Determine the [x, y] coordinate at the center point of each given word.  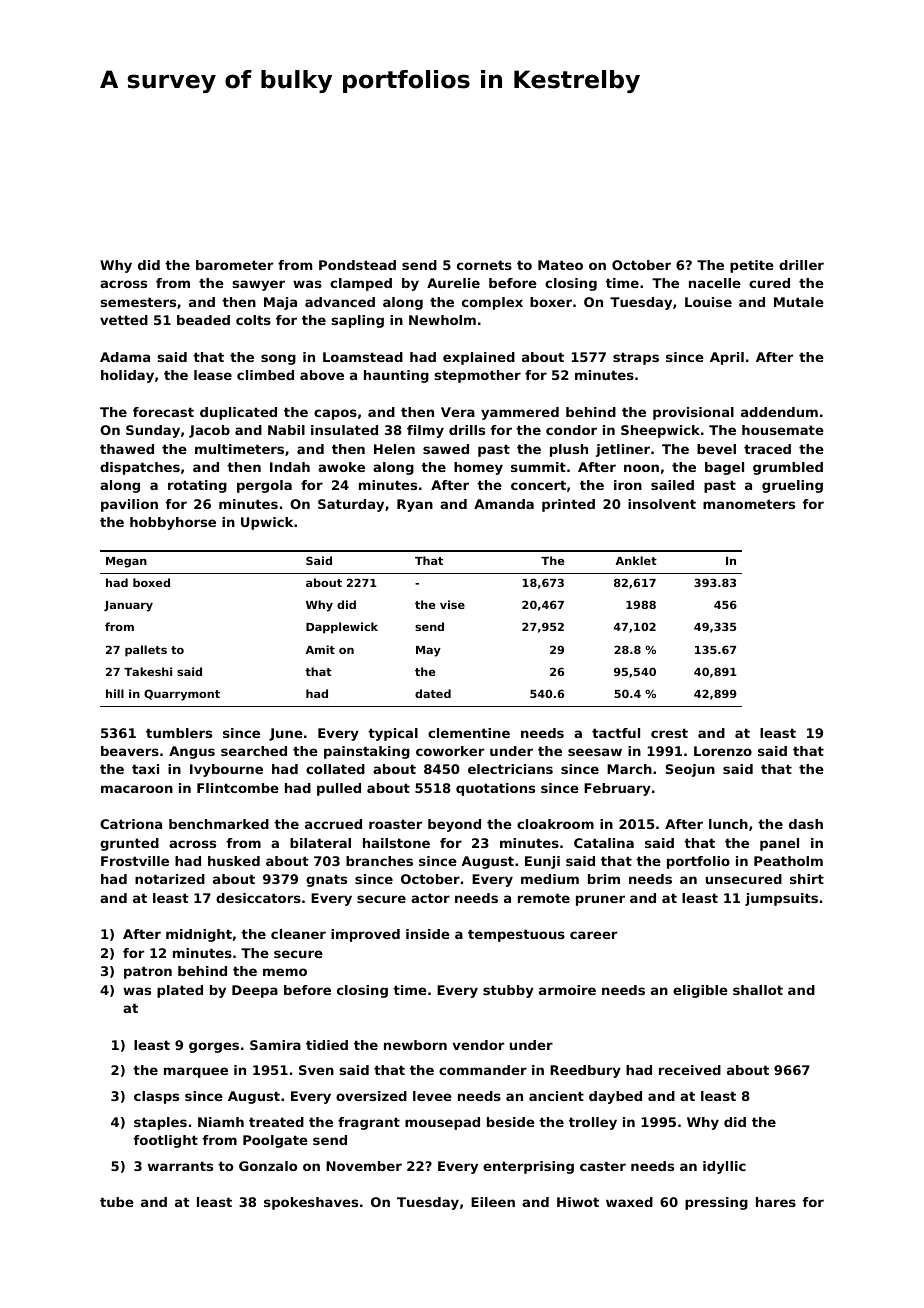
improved [365, 935]
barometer [234, 265]
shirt [807, 879]
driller [801, 265]
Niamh [221, 1122]
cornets [484, 265]
